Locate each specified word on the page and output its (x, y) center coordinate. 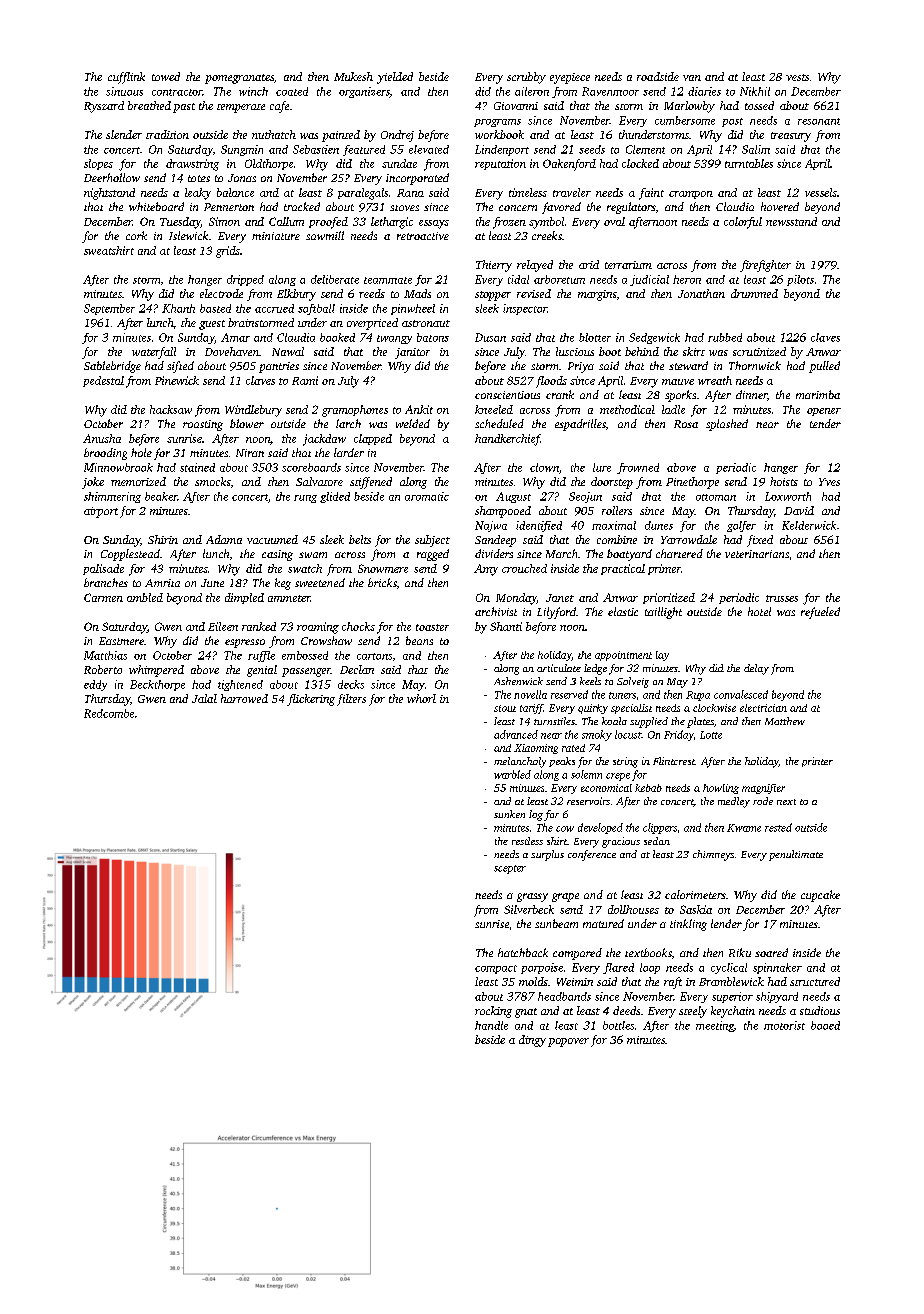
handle (491, 1025)
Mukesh (353, 76)
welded (413, 423)
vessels (821, 192)
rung (305, 499)
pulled (824, 367)
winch (253, 91)
